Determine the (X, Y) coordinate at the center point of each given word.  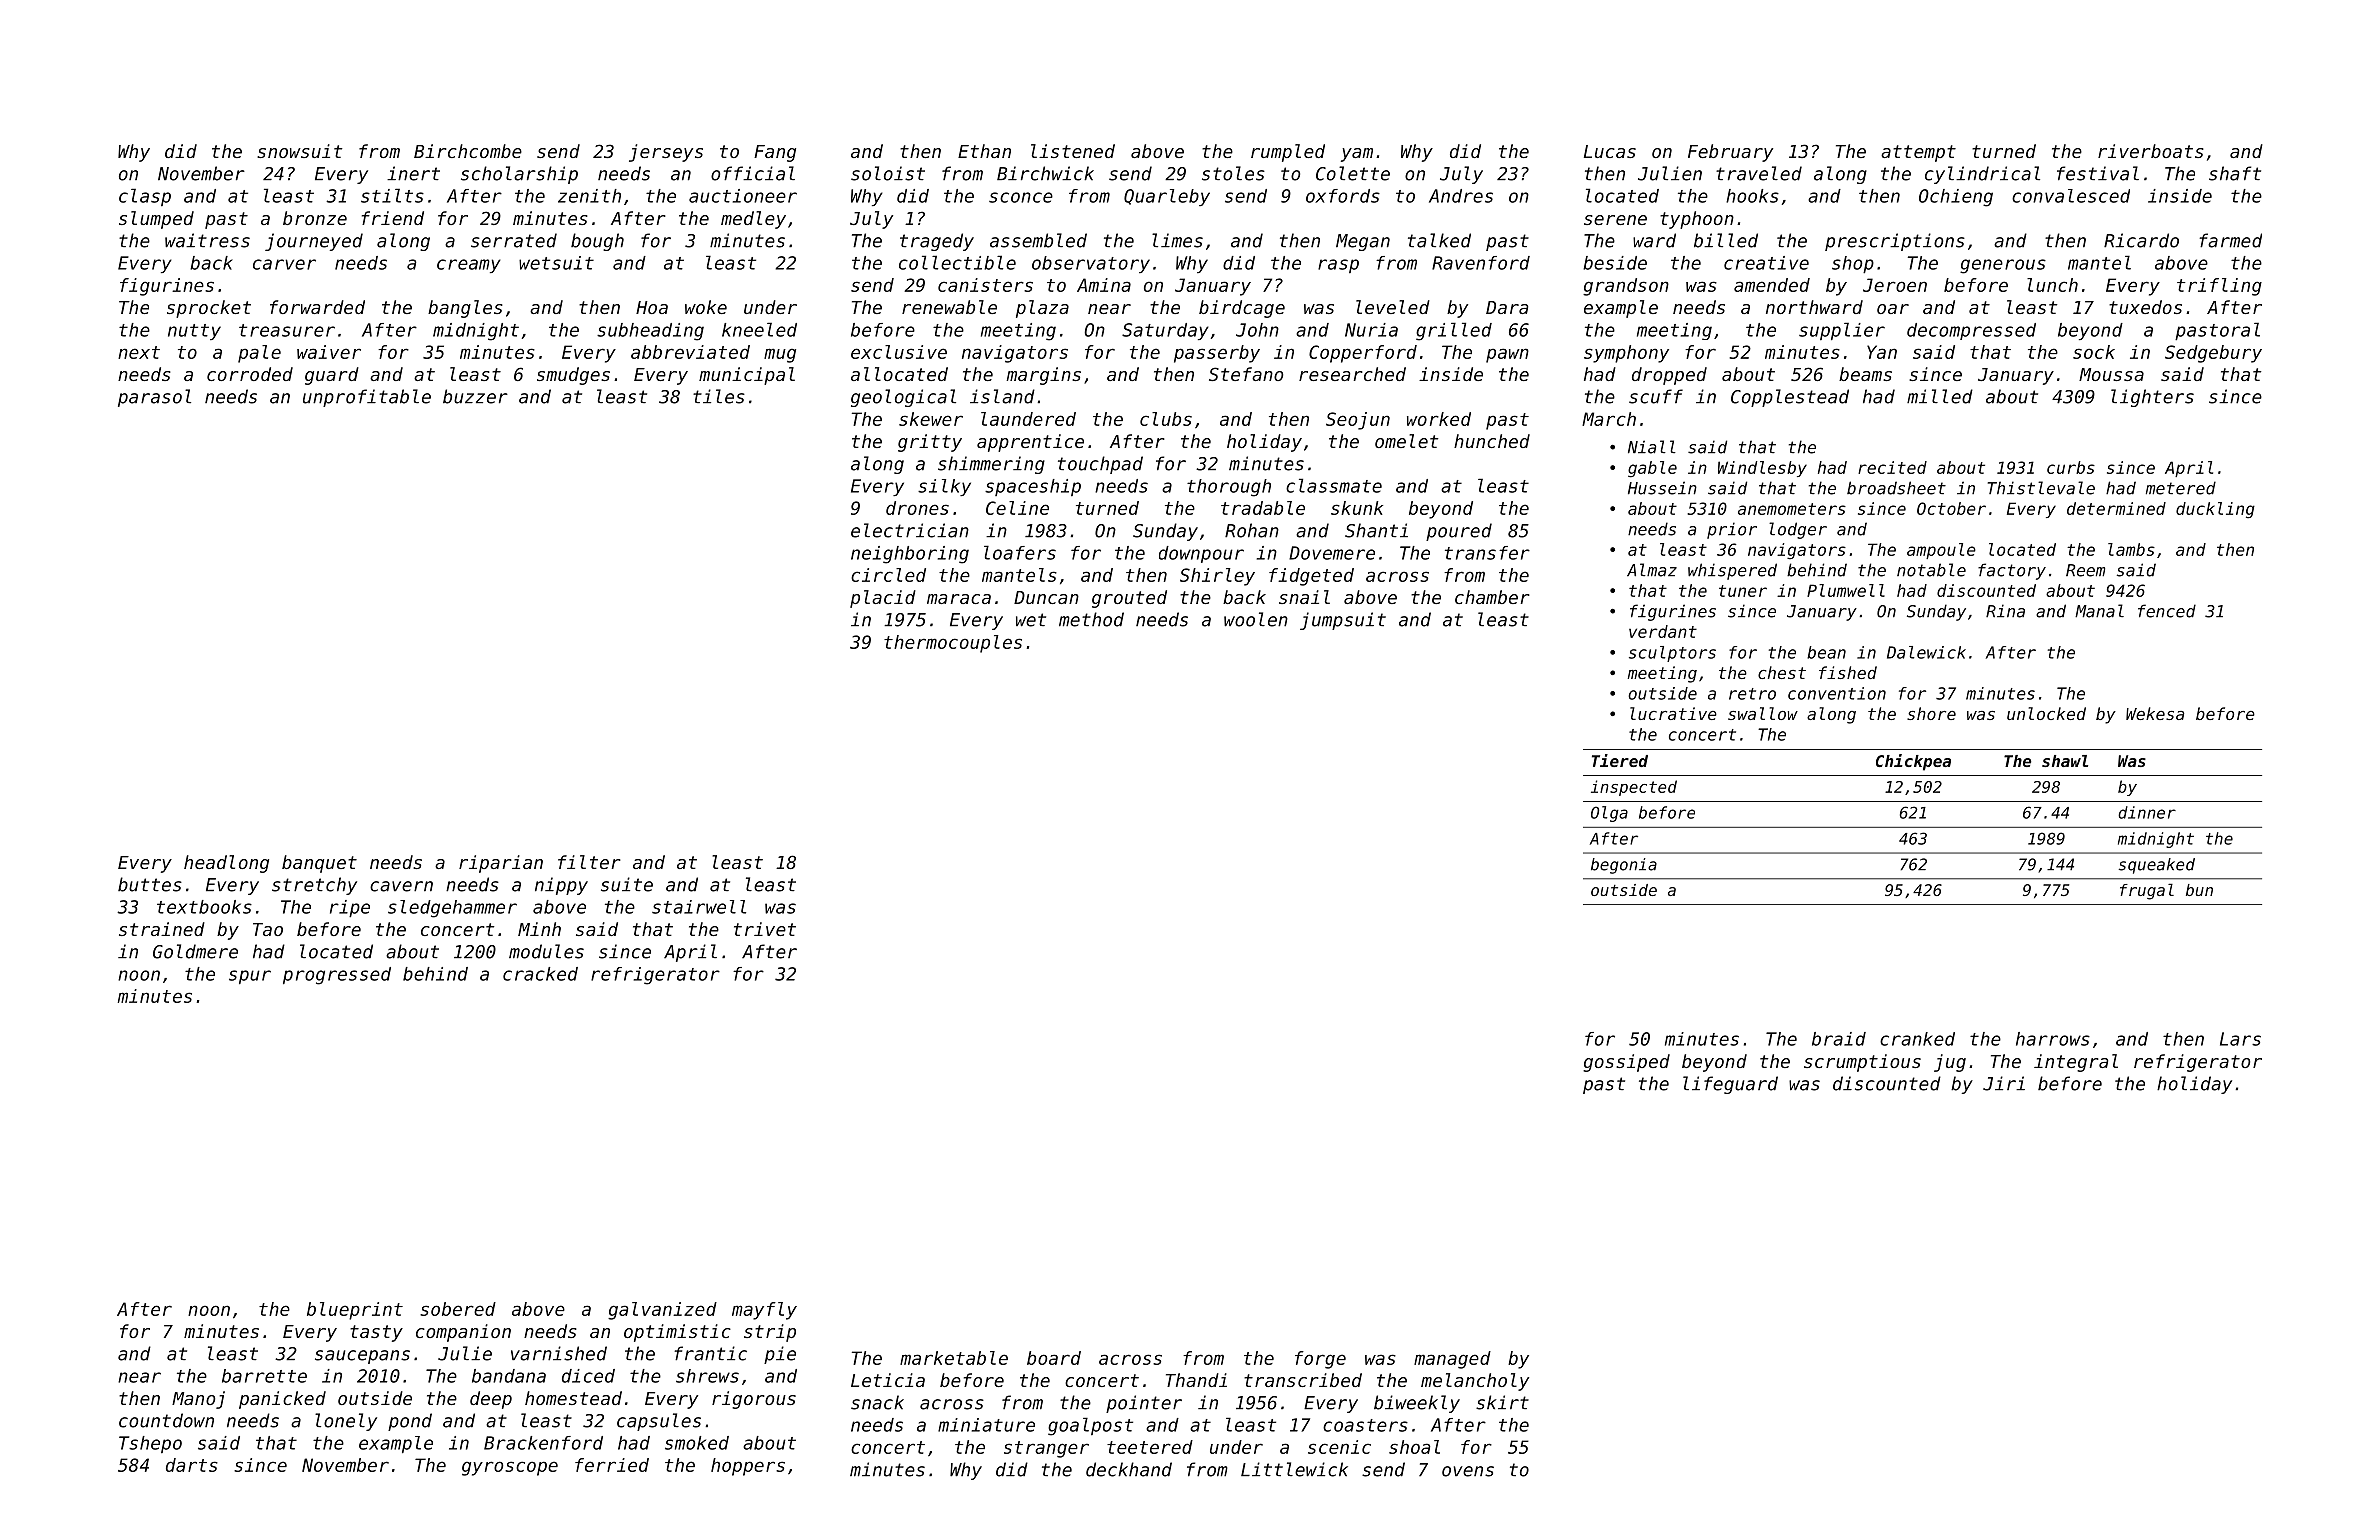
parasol (154, 398)
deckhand (1129, 1469)
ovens (1468, 1471)
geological (903, 398)
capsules (659, 1422)
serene (1615, 220)
